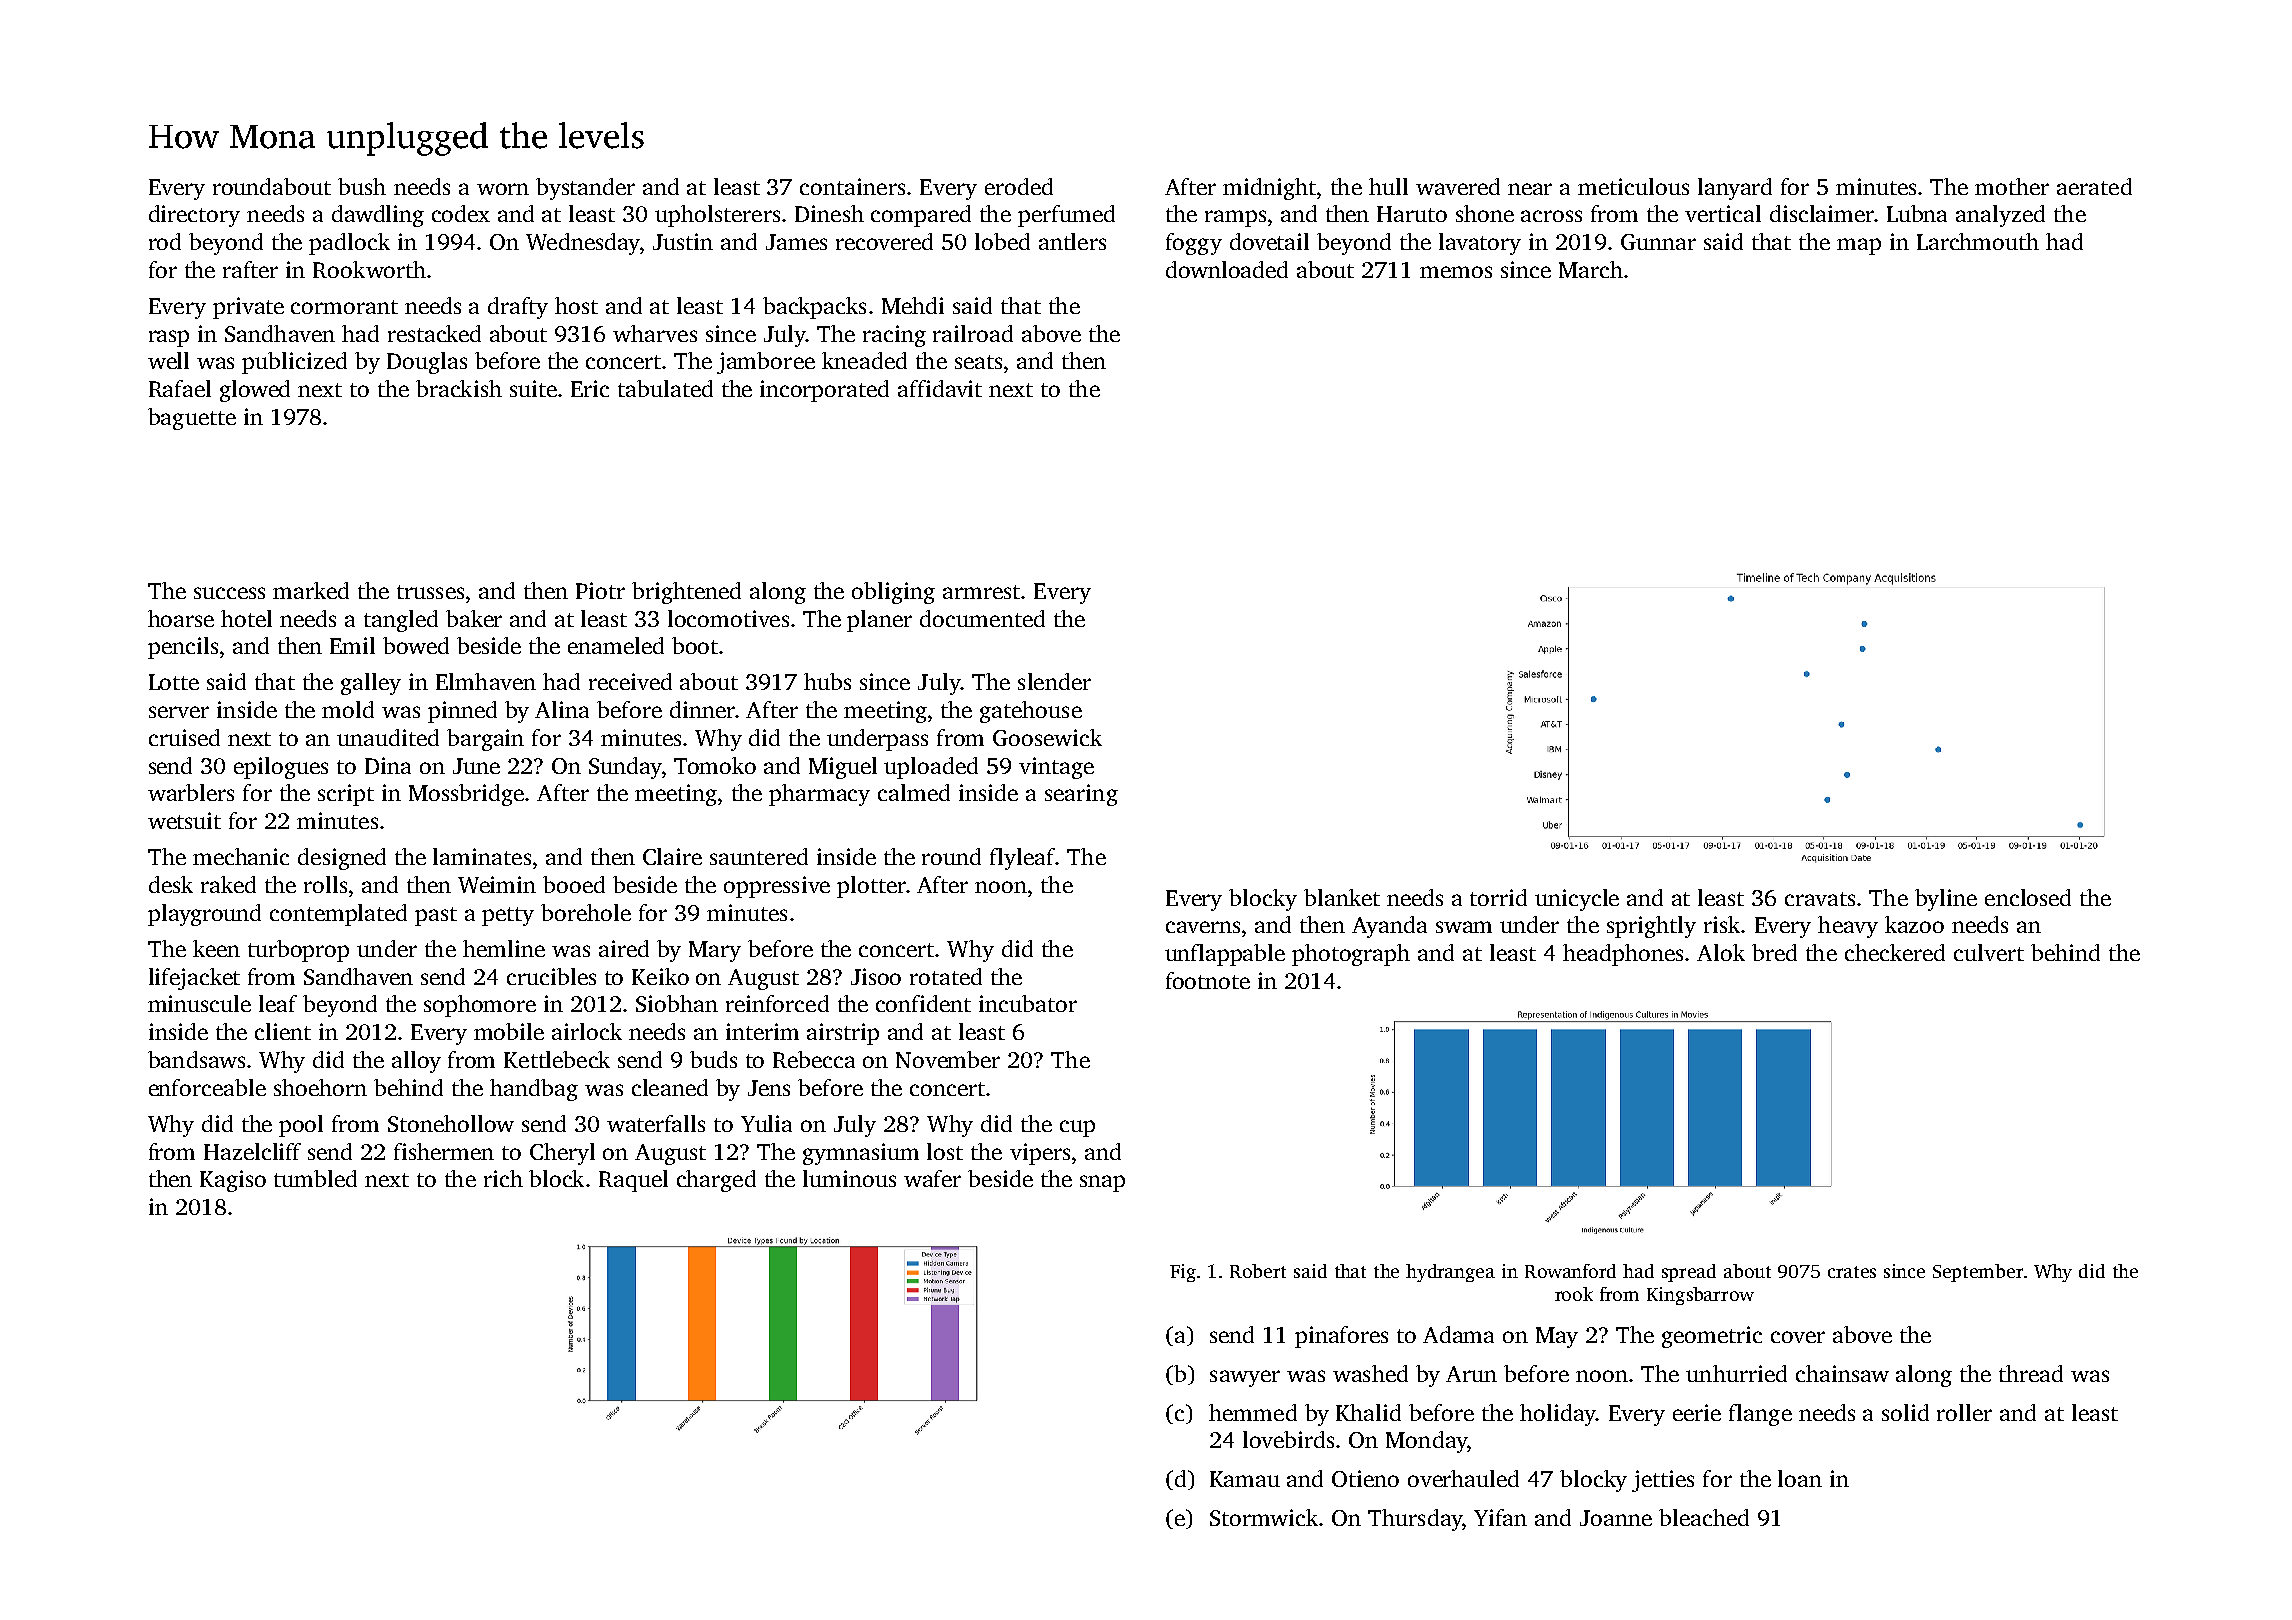 The width and height of the image is (2292, 1620). Describe the element at coordinates (981, 592) in the image. I see `armrest` at that location.
